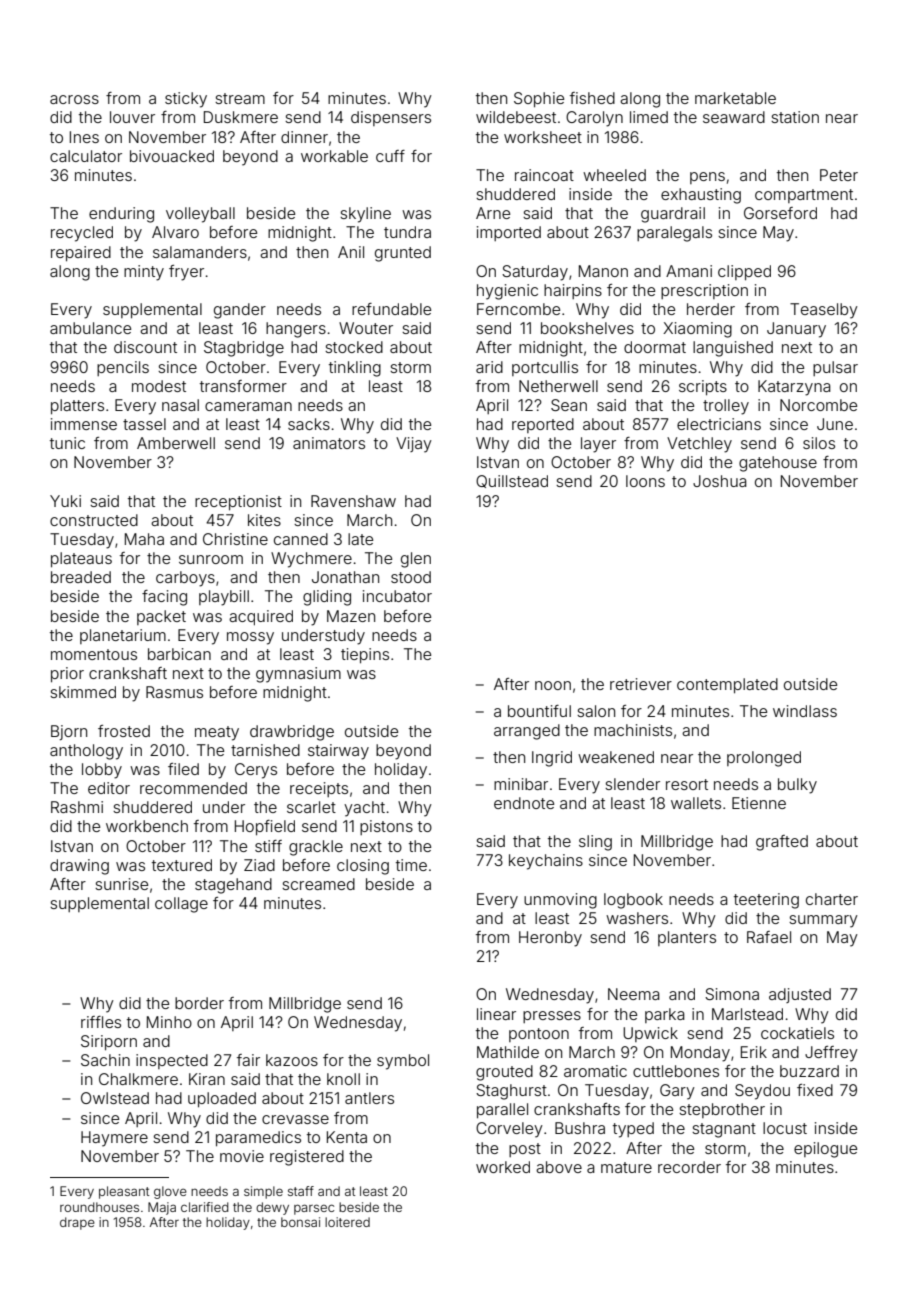 This document has width=908, height=1316. Describe the element at coordinates (181, 905) in the document. I see `collage` at that location.
